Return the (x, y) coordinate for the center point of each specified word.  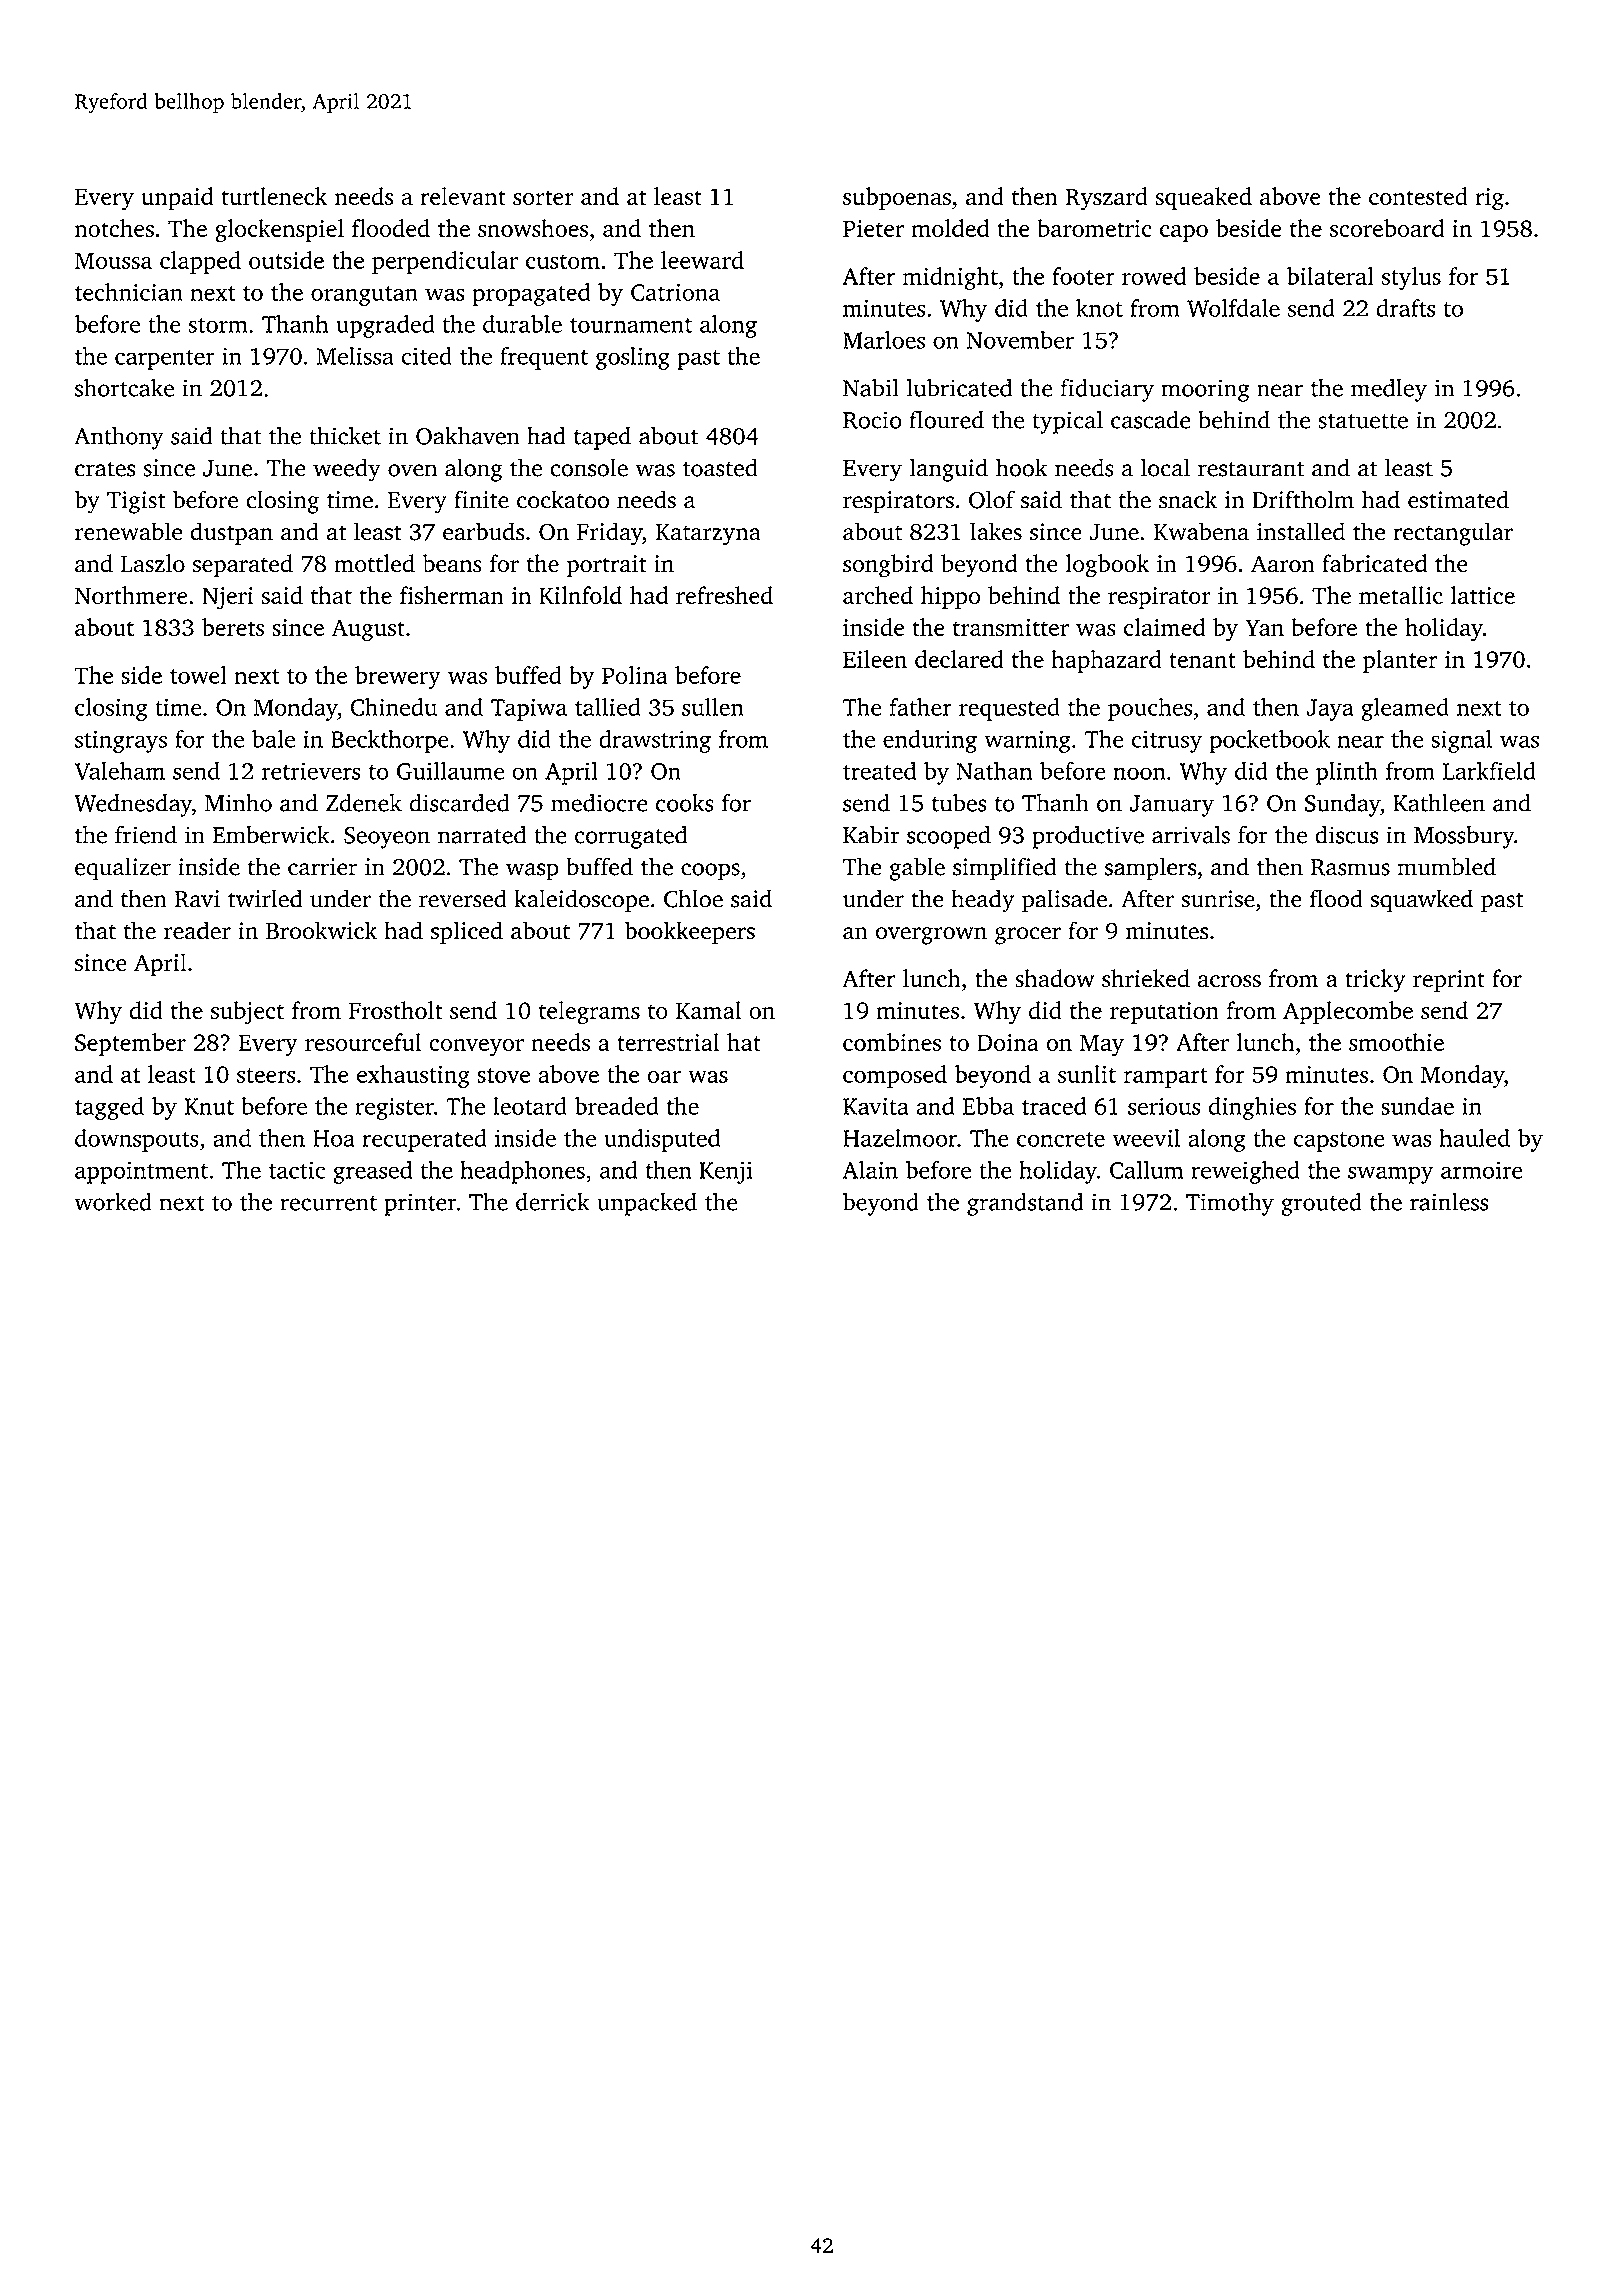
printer (420, 1204)
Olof (992, 499)
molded (950, 228)
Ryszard (1106, 199)
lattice (1483, 595)
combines (892, 1042)
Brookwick (321, 930)
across (1229, 981)
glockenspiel (279, 231)
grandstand (1025, 1204)
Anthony (119, 438)
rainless (1449, 1201)
